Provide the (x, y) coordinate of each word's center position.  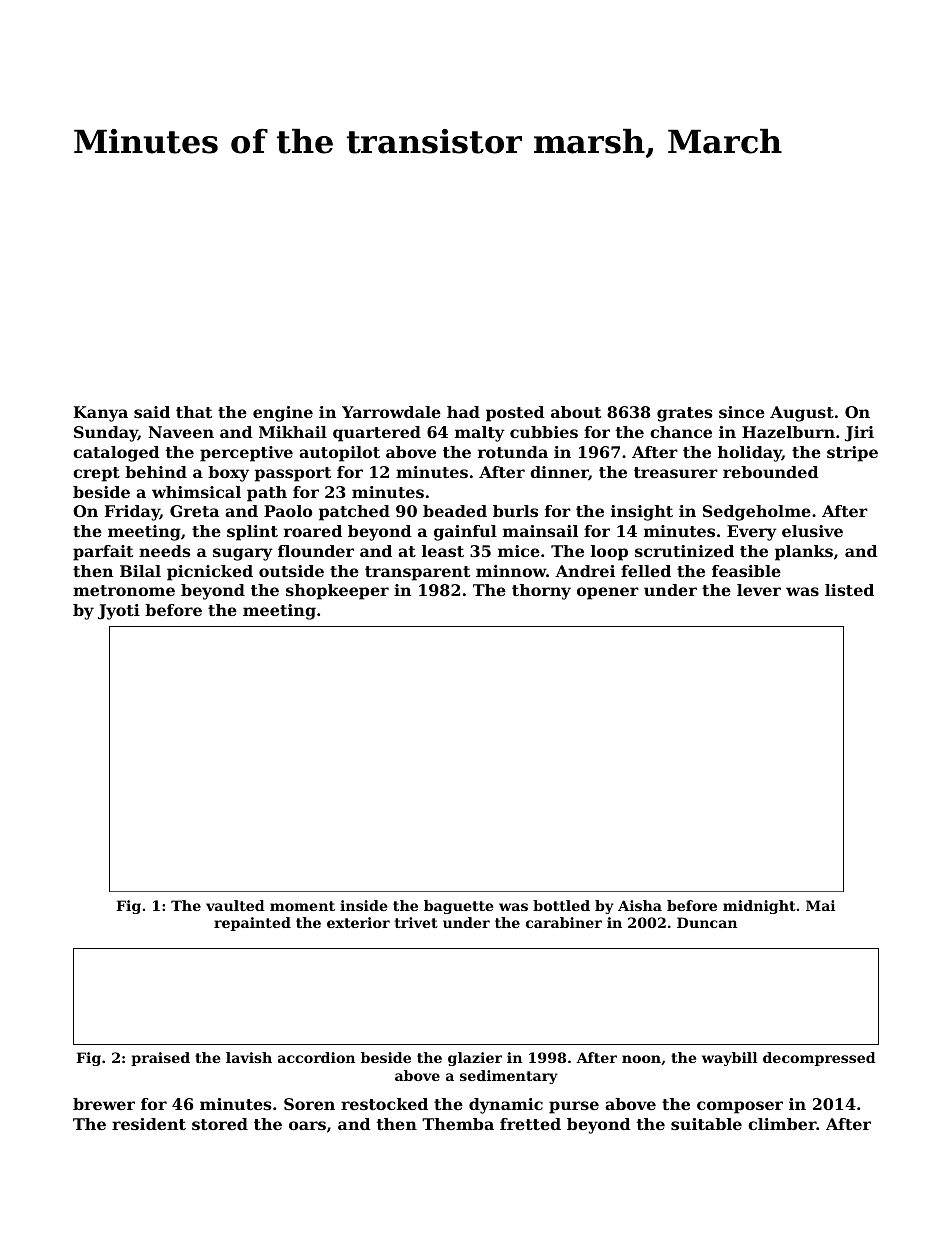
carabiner (564, 922)
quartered (377, 434)
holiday (750, 454)
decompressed (819, 1059)
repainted (252, 924)
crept (96, 474)
